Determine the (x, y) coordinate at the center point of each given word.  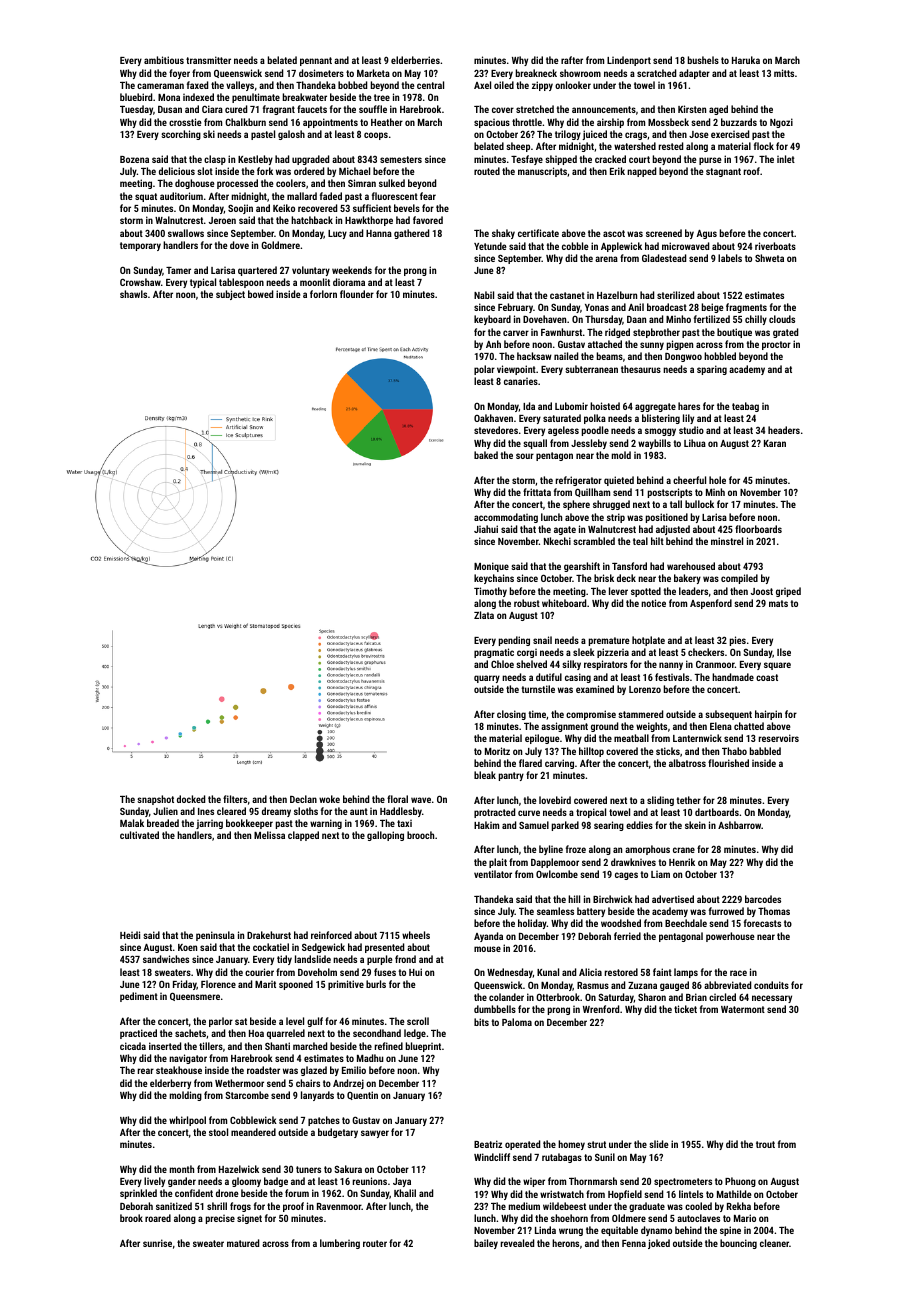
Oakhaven (493, 418)
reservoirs (779, 738)
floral (397, 799)
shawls (133, 294)
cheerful (689, 480)
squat (146, 197)
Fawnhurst (561, 332)
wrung (571, 1232)
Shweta (769, 258)
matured (243, 1243)
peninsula (215, 936)
